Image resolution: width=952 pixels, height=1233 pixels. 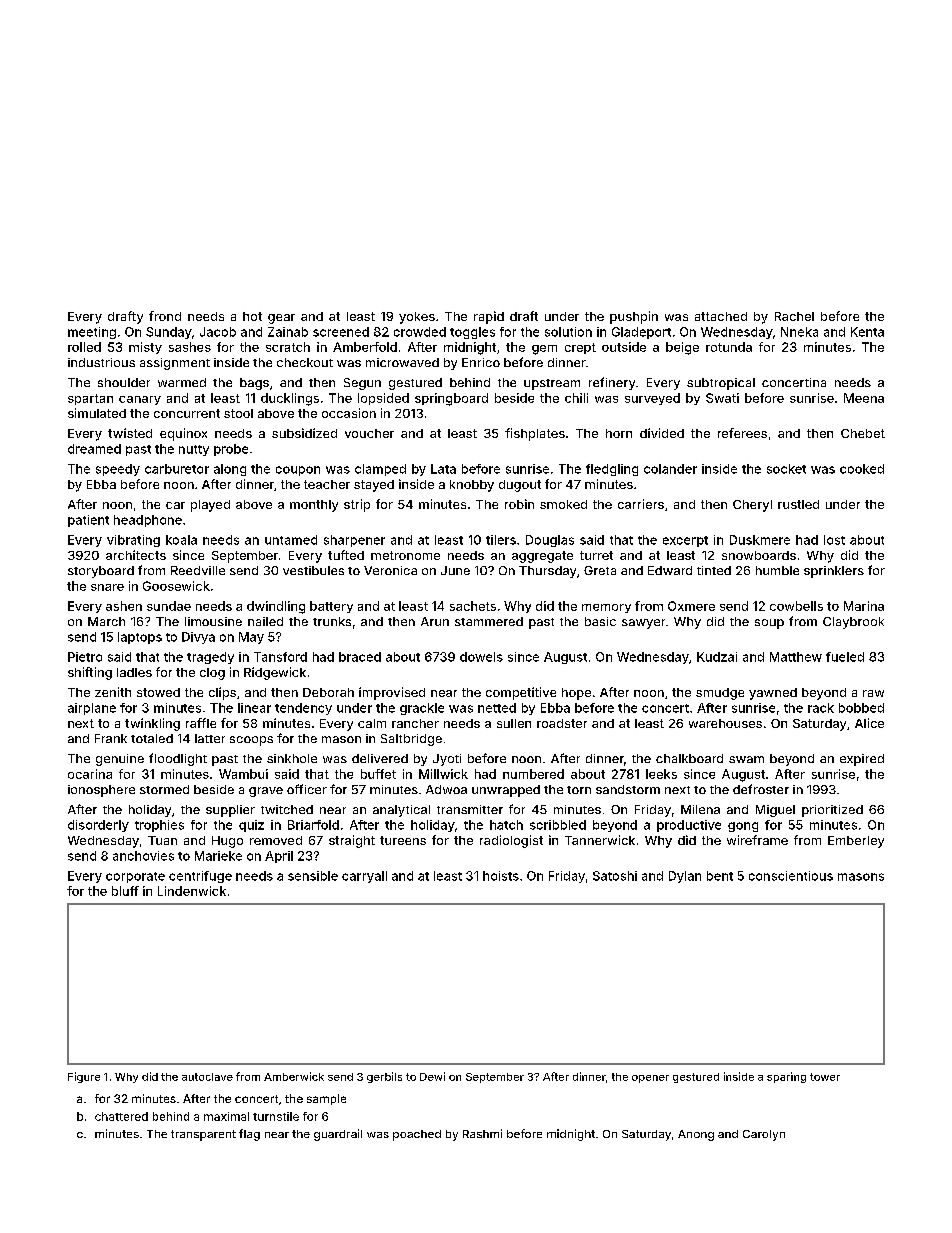 What do you see at coordinates (662, 433) in the screenshot?
I see `divided` at bounding box center [662, 433].
